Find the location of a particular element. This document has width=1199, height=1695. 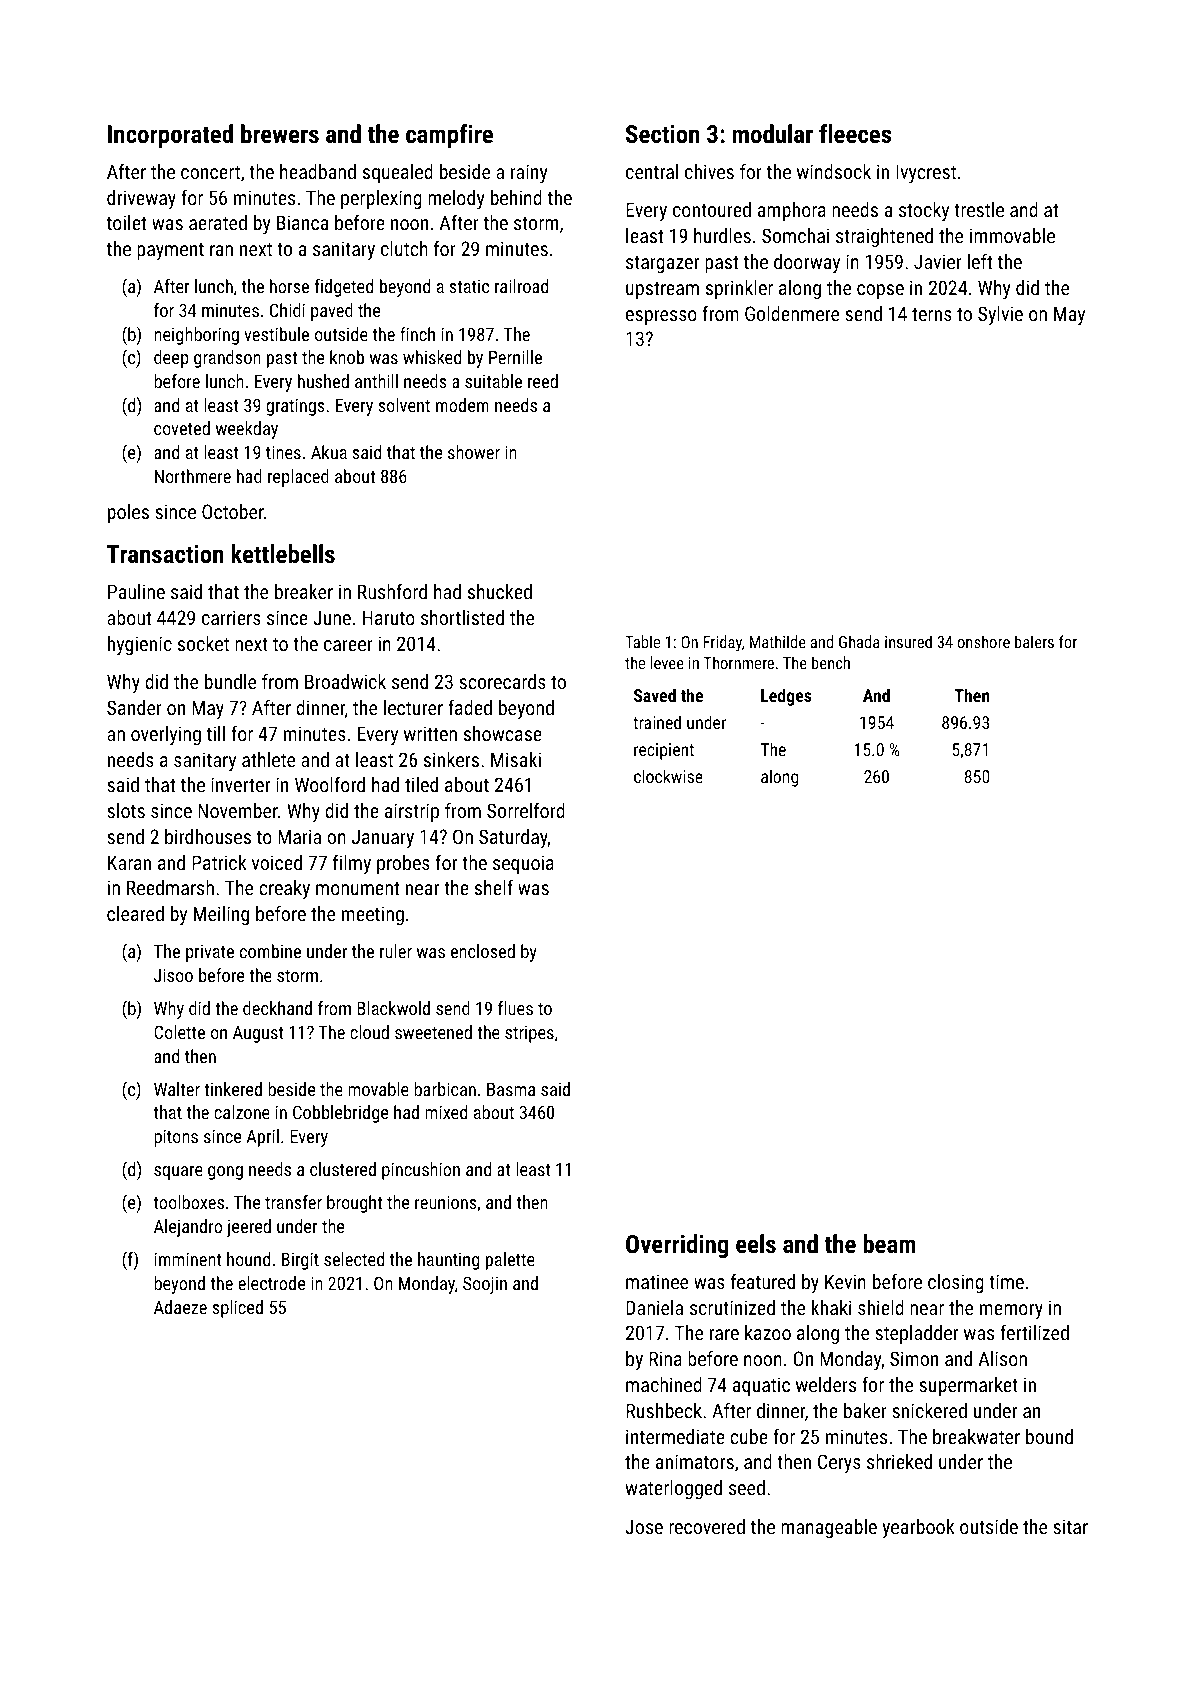

toilet is located at coordinates (126, 222).
